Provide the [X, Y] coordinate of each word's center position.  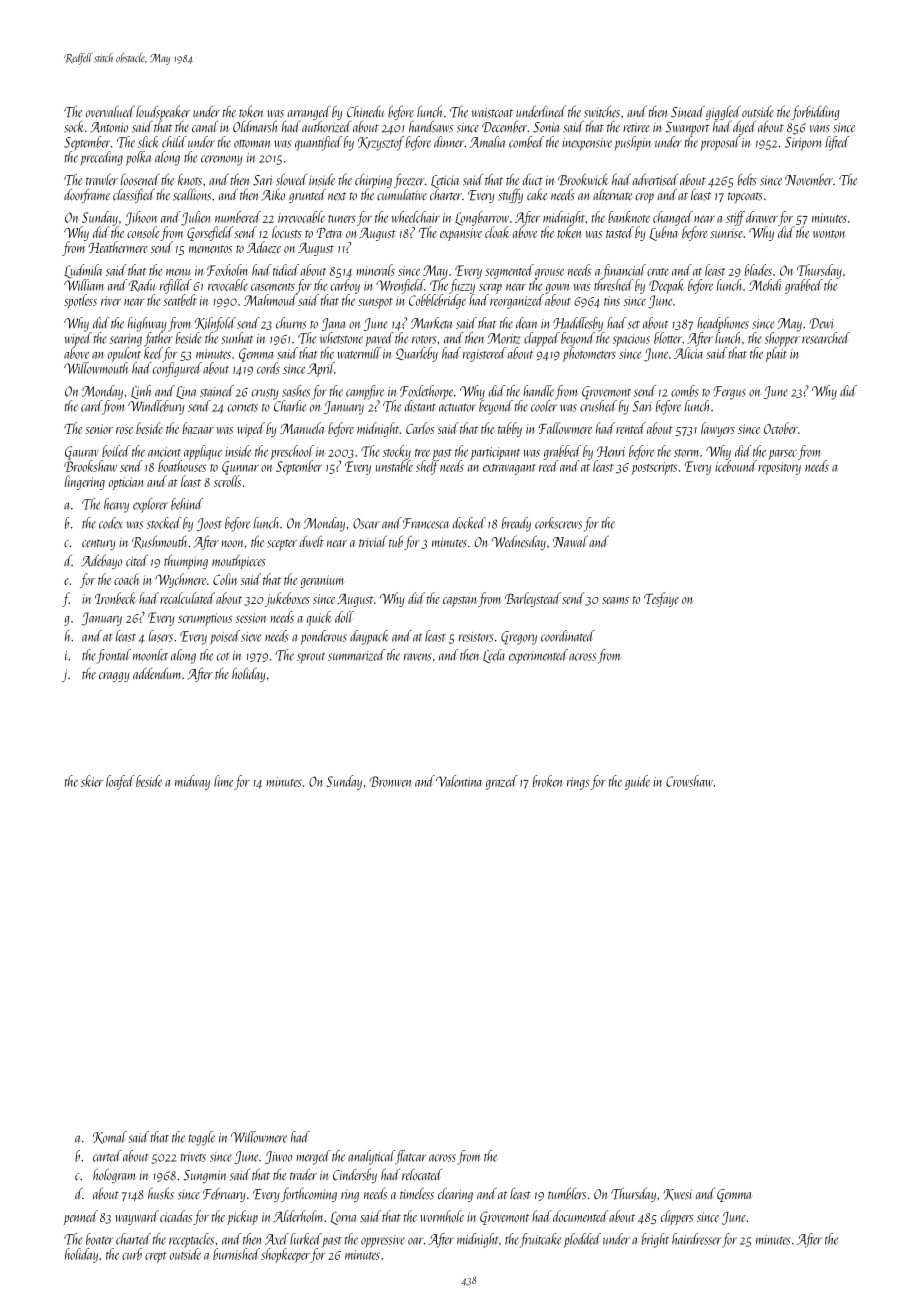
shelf [427, 467]
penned [81, 1217]
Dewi [822, 323]
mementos [210, 249]
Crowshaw [689, 781]
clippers [677, 1217]
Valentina [459, 781]
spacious [631, 340]
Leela [494, 656]
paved [379, 339]
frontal [114, 656]
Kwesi [678, 1195]
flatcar [411, 1157]
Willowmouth [96, 368]
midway [192, 782]
